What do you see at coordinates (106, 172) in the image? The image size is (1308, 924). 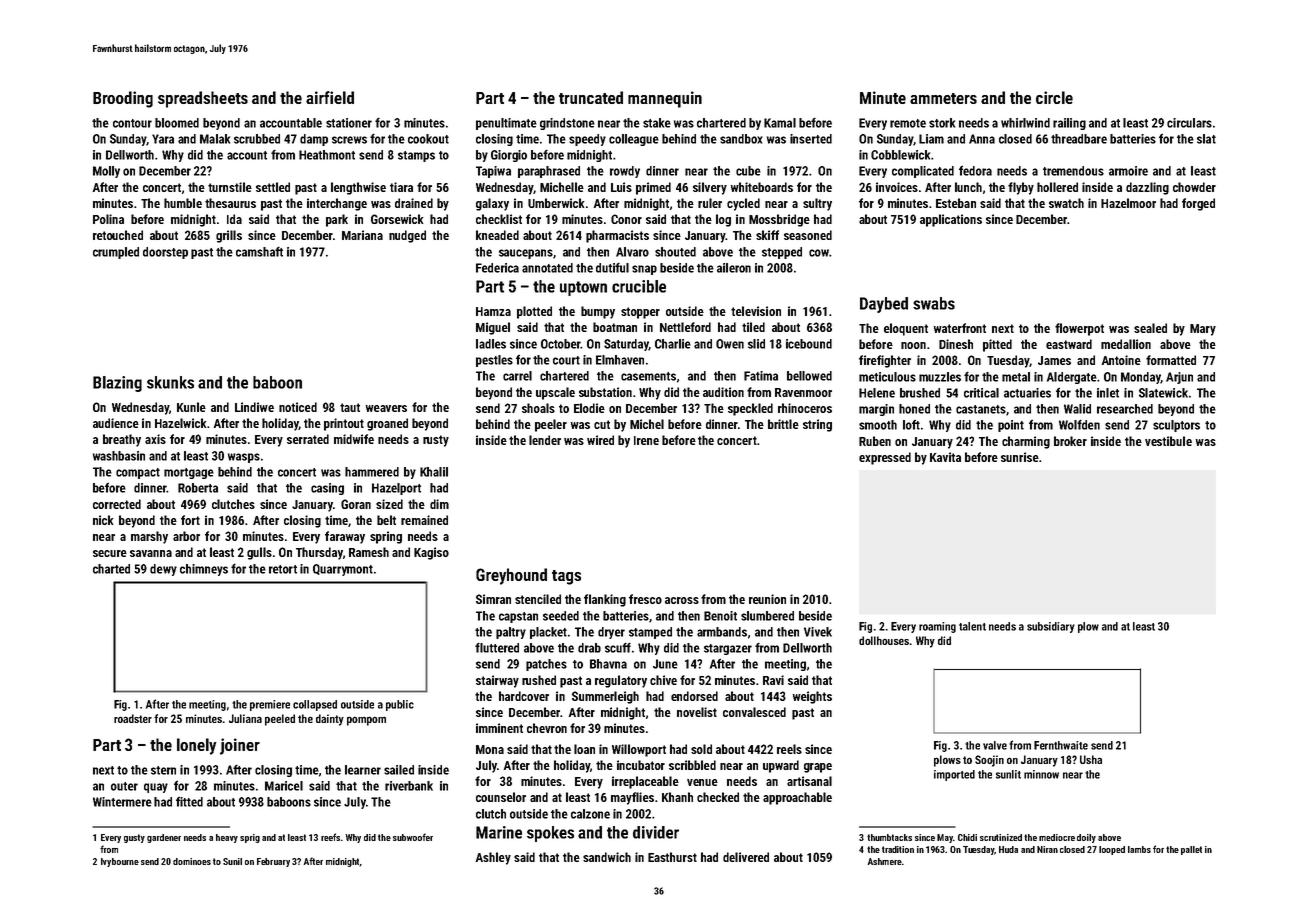 I see `Molly` at bounding box center [106, 172].
